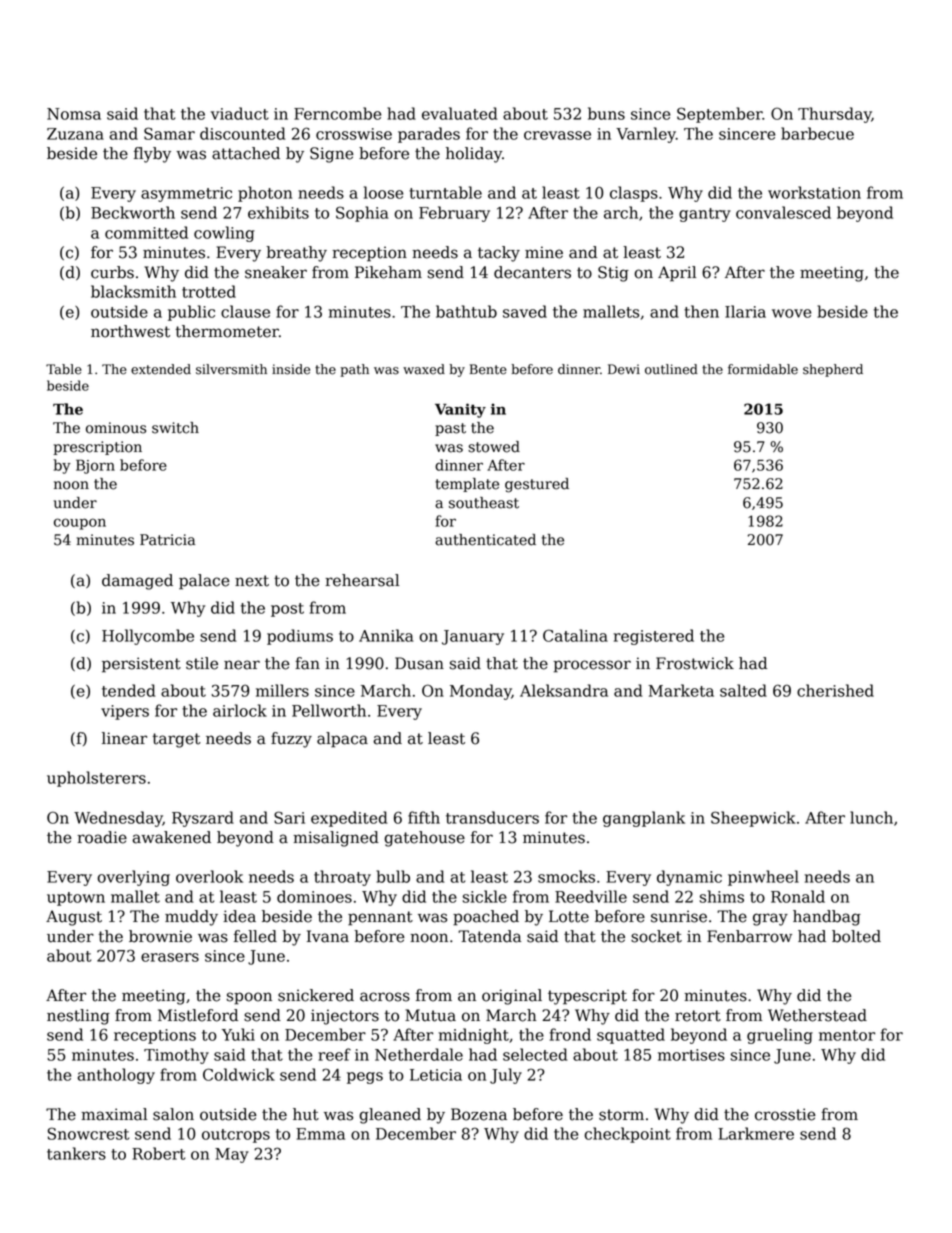 Image resolution: width=952 pixels, height=1233 pixels. I want to click on Zuzana, so click(75, 134).
